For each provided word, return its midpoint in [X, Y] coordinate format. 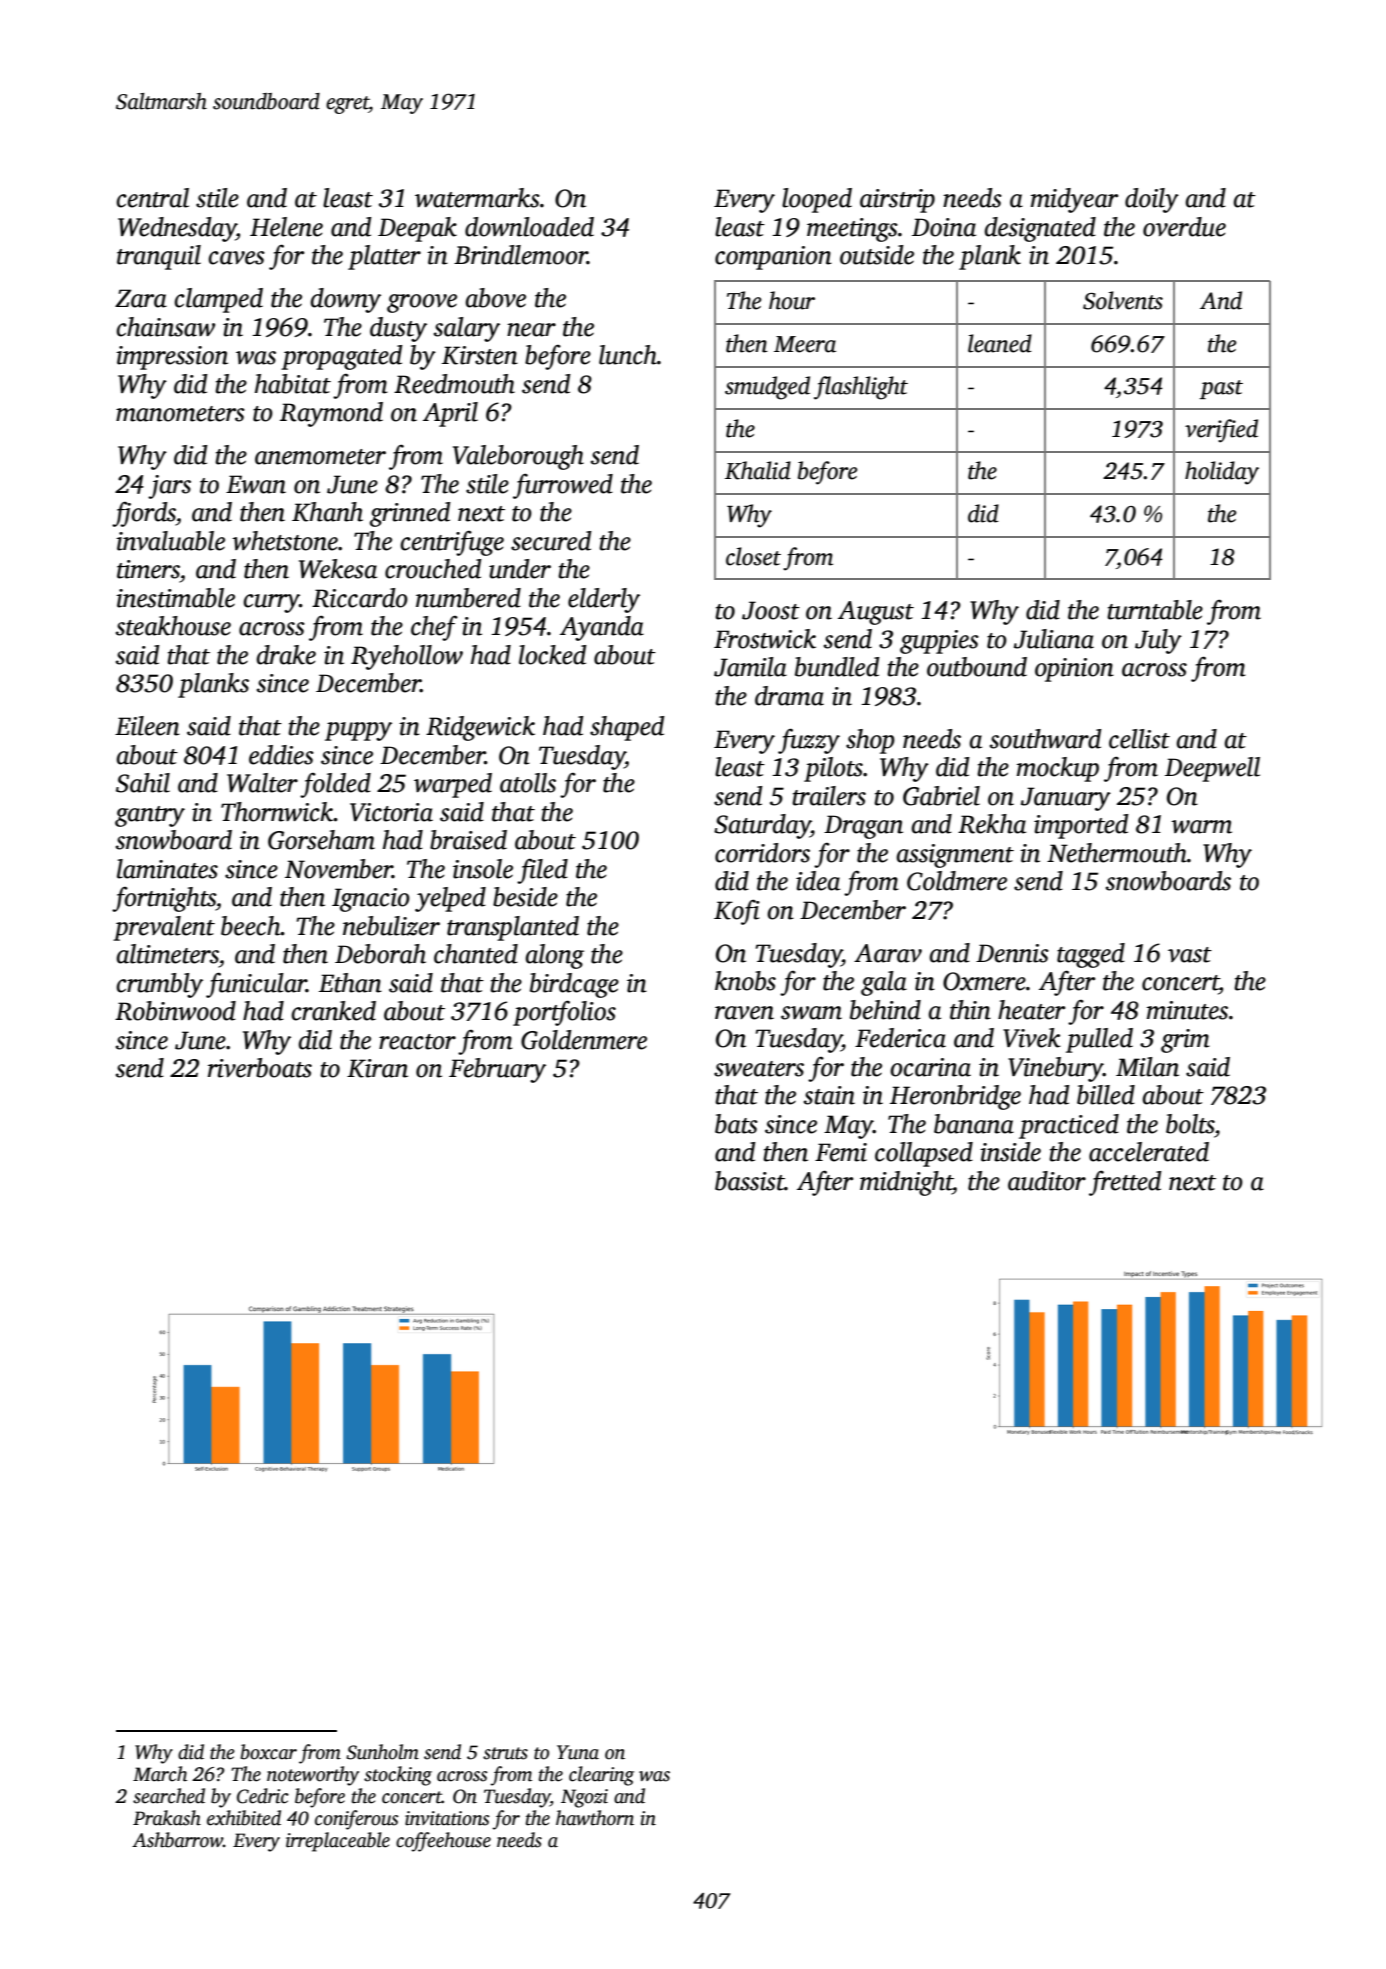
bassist [750, 1181]
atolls [528, 783]
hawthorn [595, 1818]
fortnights [164, 899]
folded [335, 785]
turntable [1155, 610]
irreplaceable [338, 1842]
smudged [767, 388]
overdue [1184, 227]
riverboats [260, 1068]
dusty [398, 329]
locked [553, 655]
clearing [601, 1776]
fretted [1125, 1183]
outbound [977, 667]
